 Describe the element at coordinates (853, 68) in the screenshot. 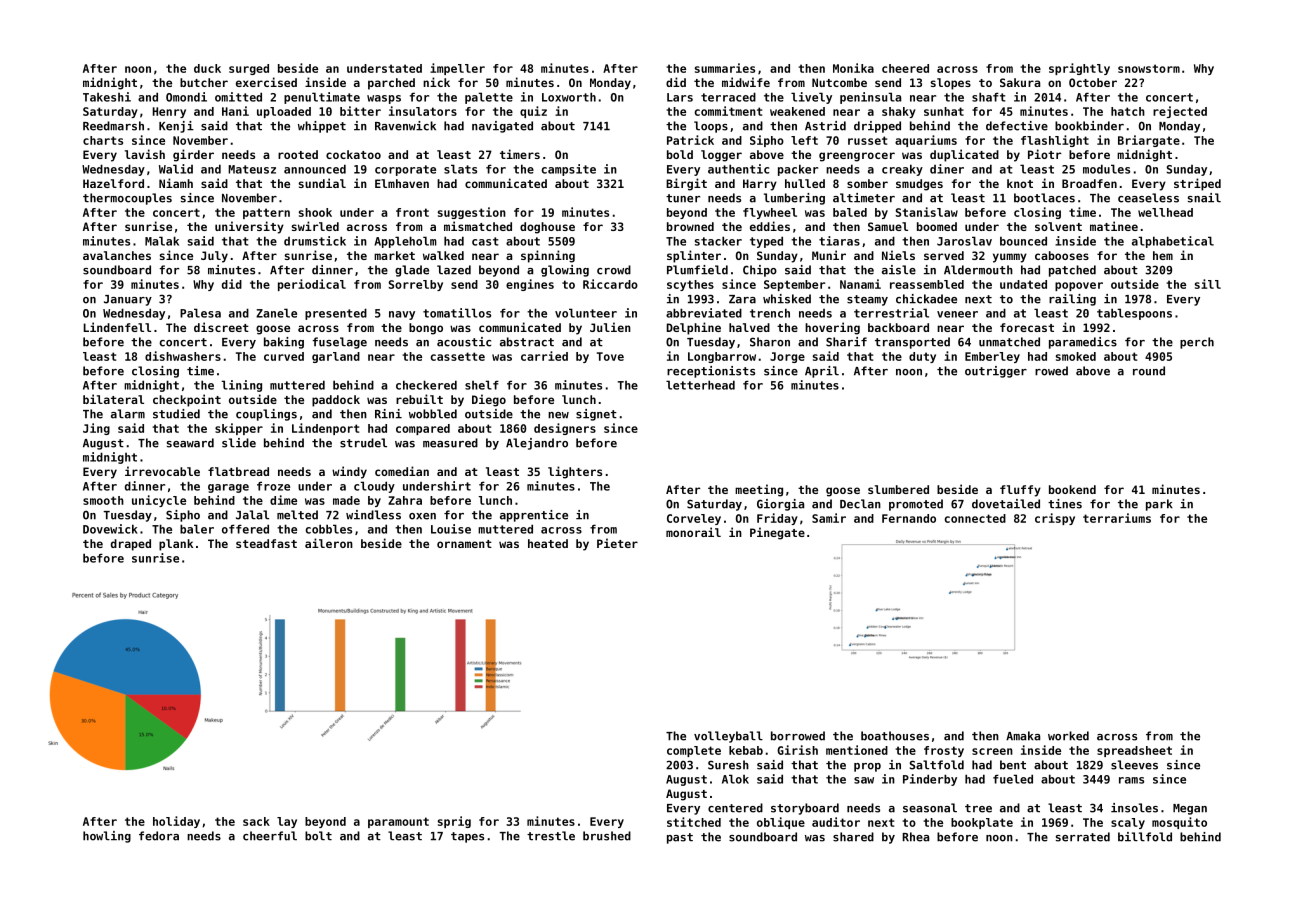

I see `Monika` at that location.
